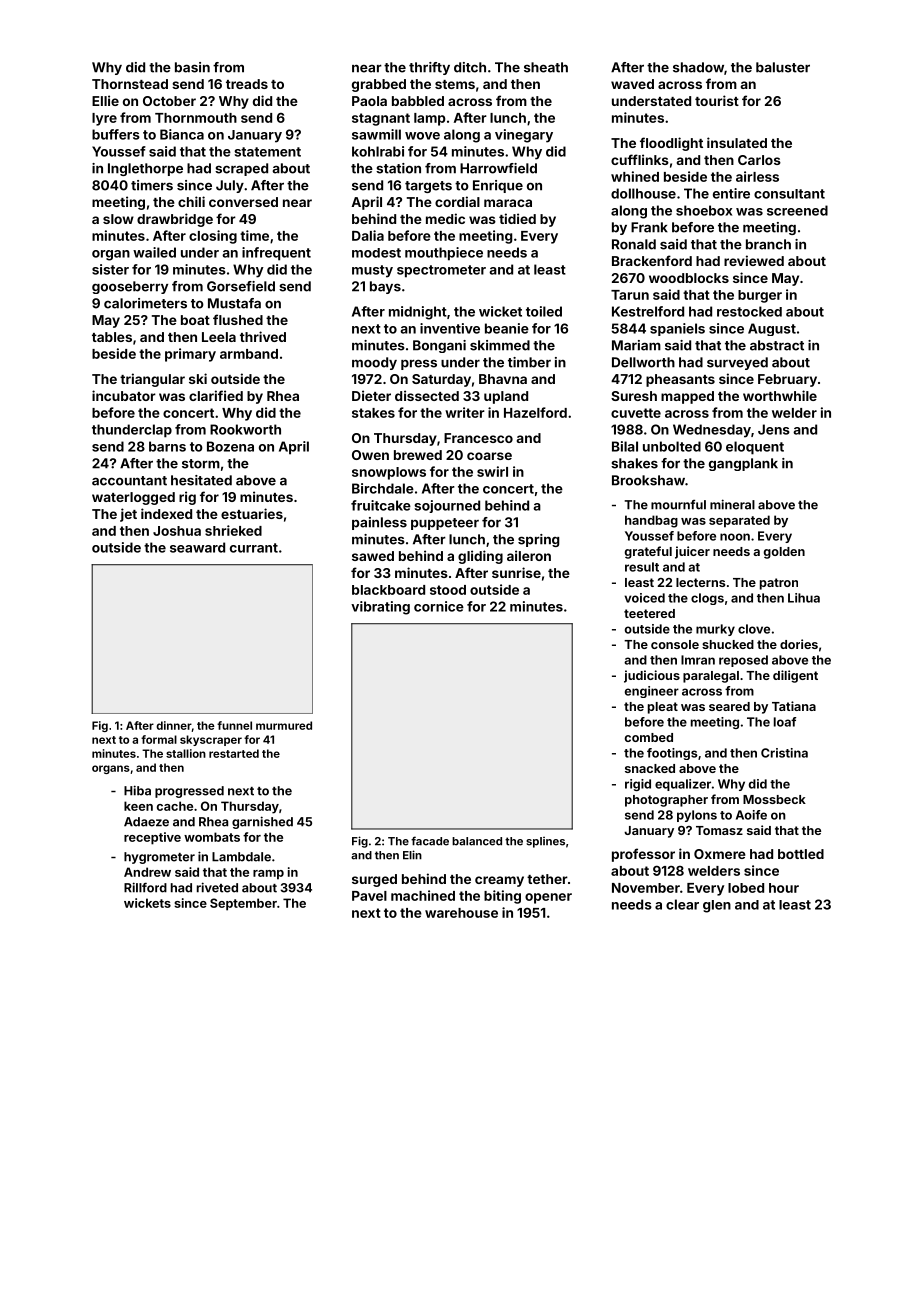 This document has width=924, height=1308. I want to click on facade, so click(430, 841).
